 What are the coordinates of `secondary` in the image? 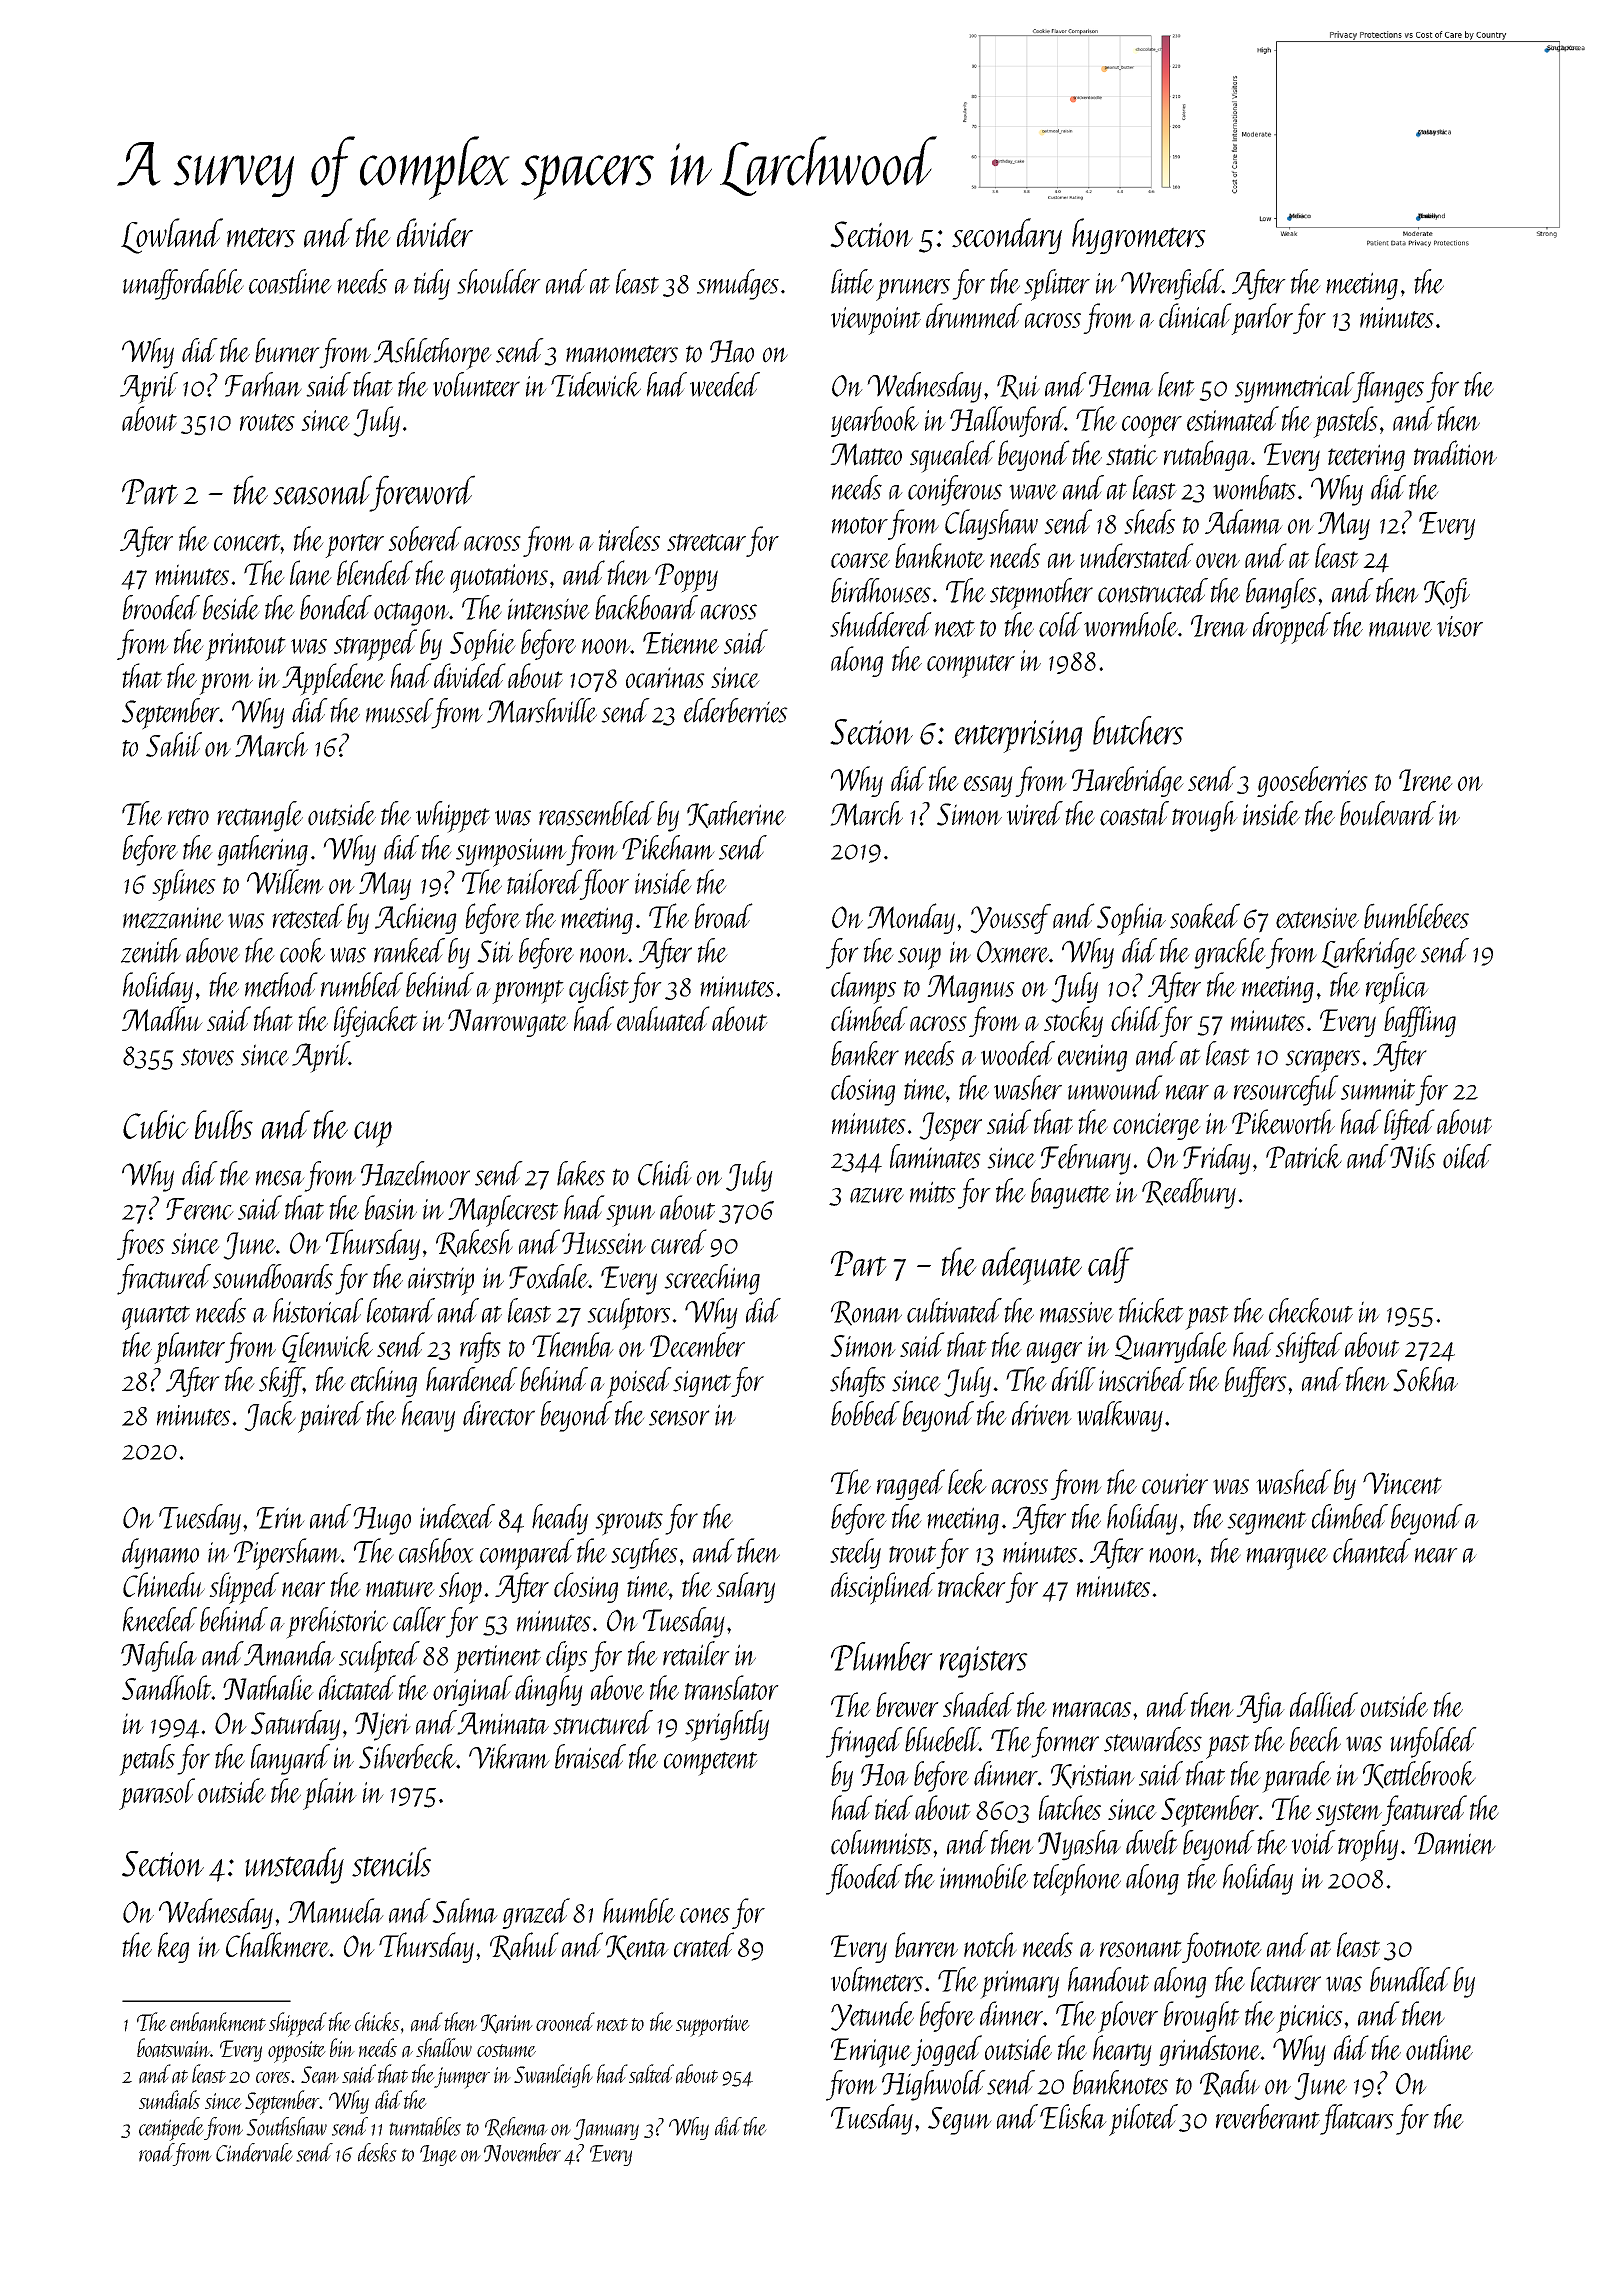 It's located at (1007, 236).
